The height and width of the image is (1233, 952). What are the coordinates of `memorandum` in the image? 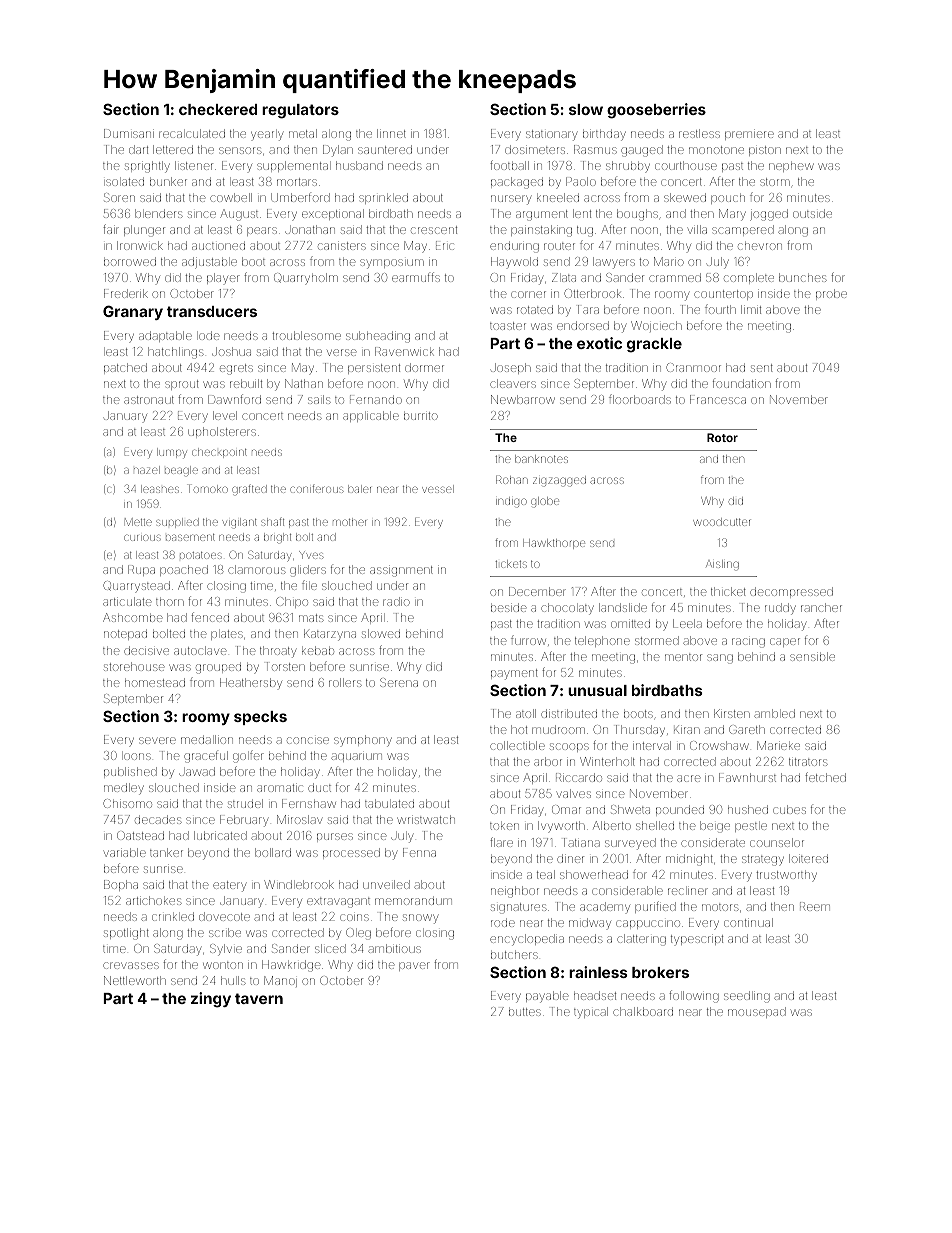 It's located at (413, 900).
